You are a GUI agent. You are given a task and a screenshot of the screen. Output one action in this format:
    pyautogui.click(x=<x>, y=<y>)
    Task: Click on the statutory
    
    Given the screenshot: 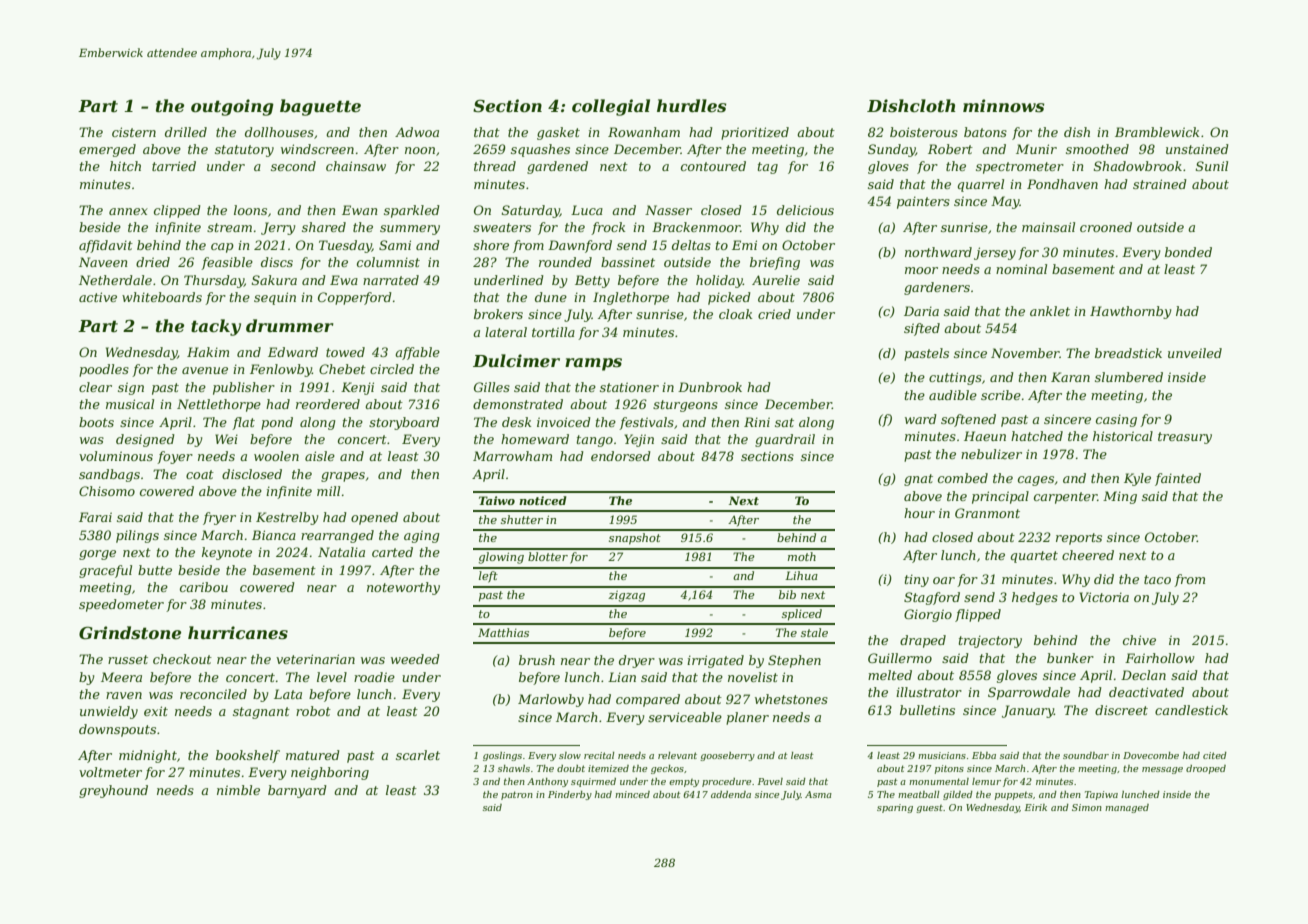 What is the action you would take?
    pyautogui.click(x=244, y=151)
